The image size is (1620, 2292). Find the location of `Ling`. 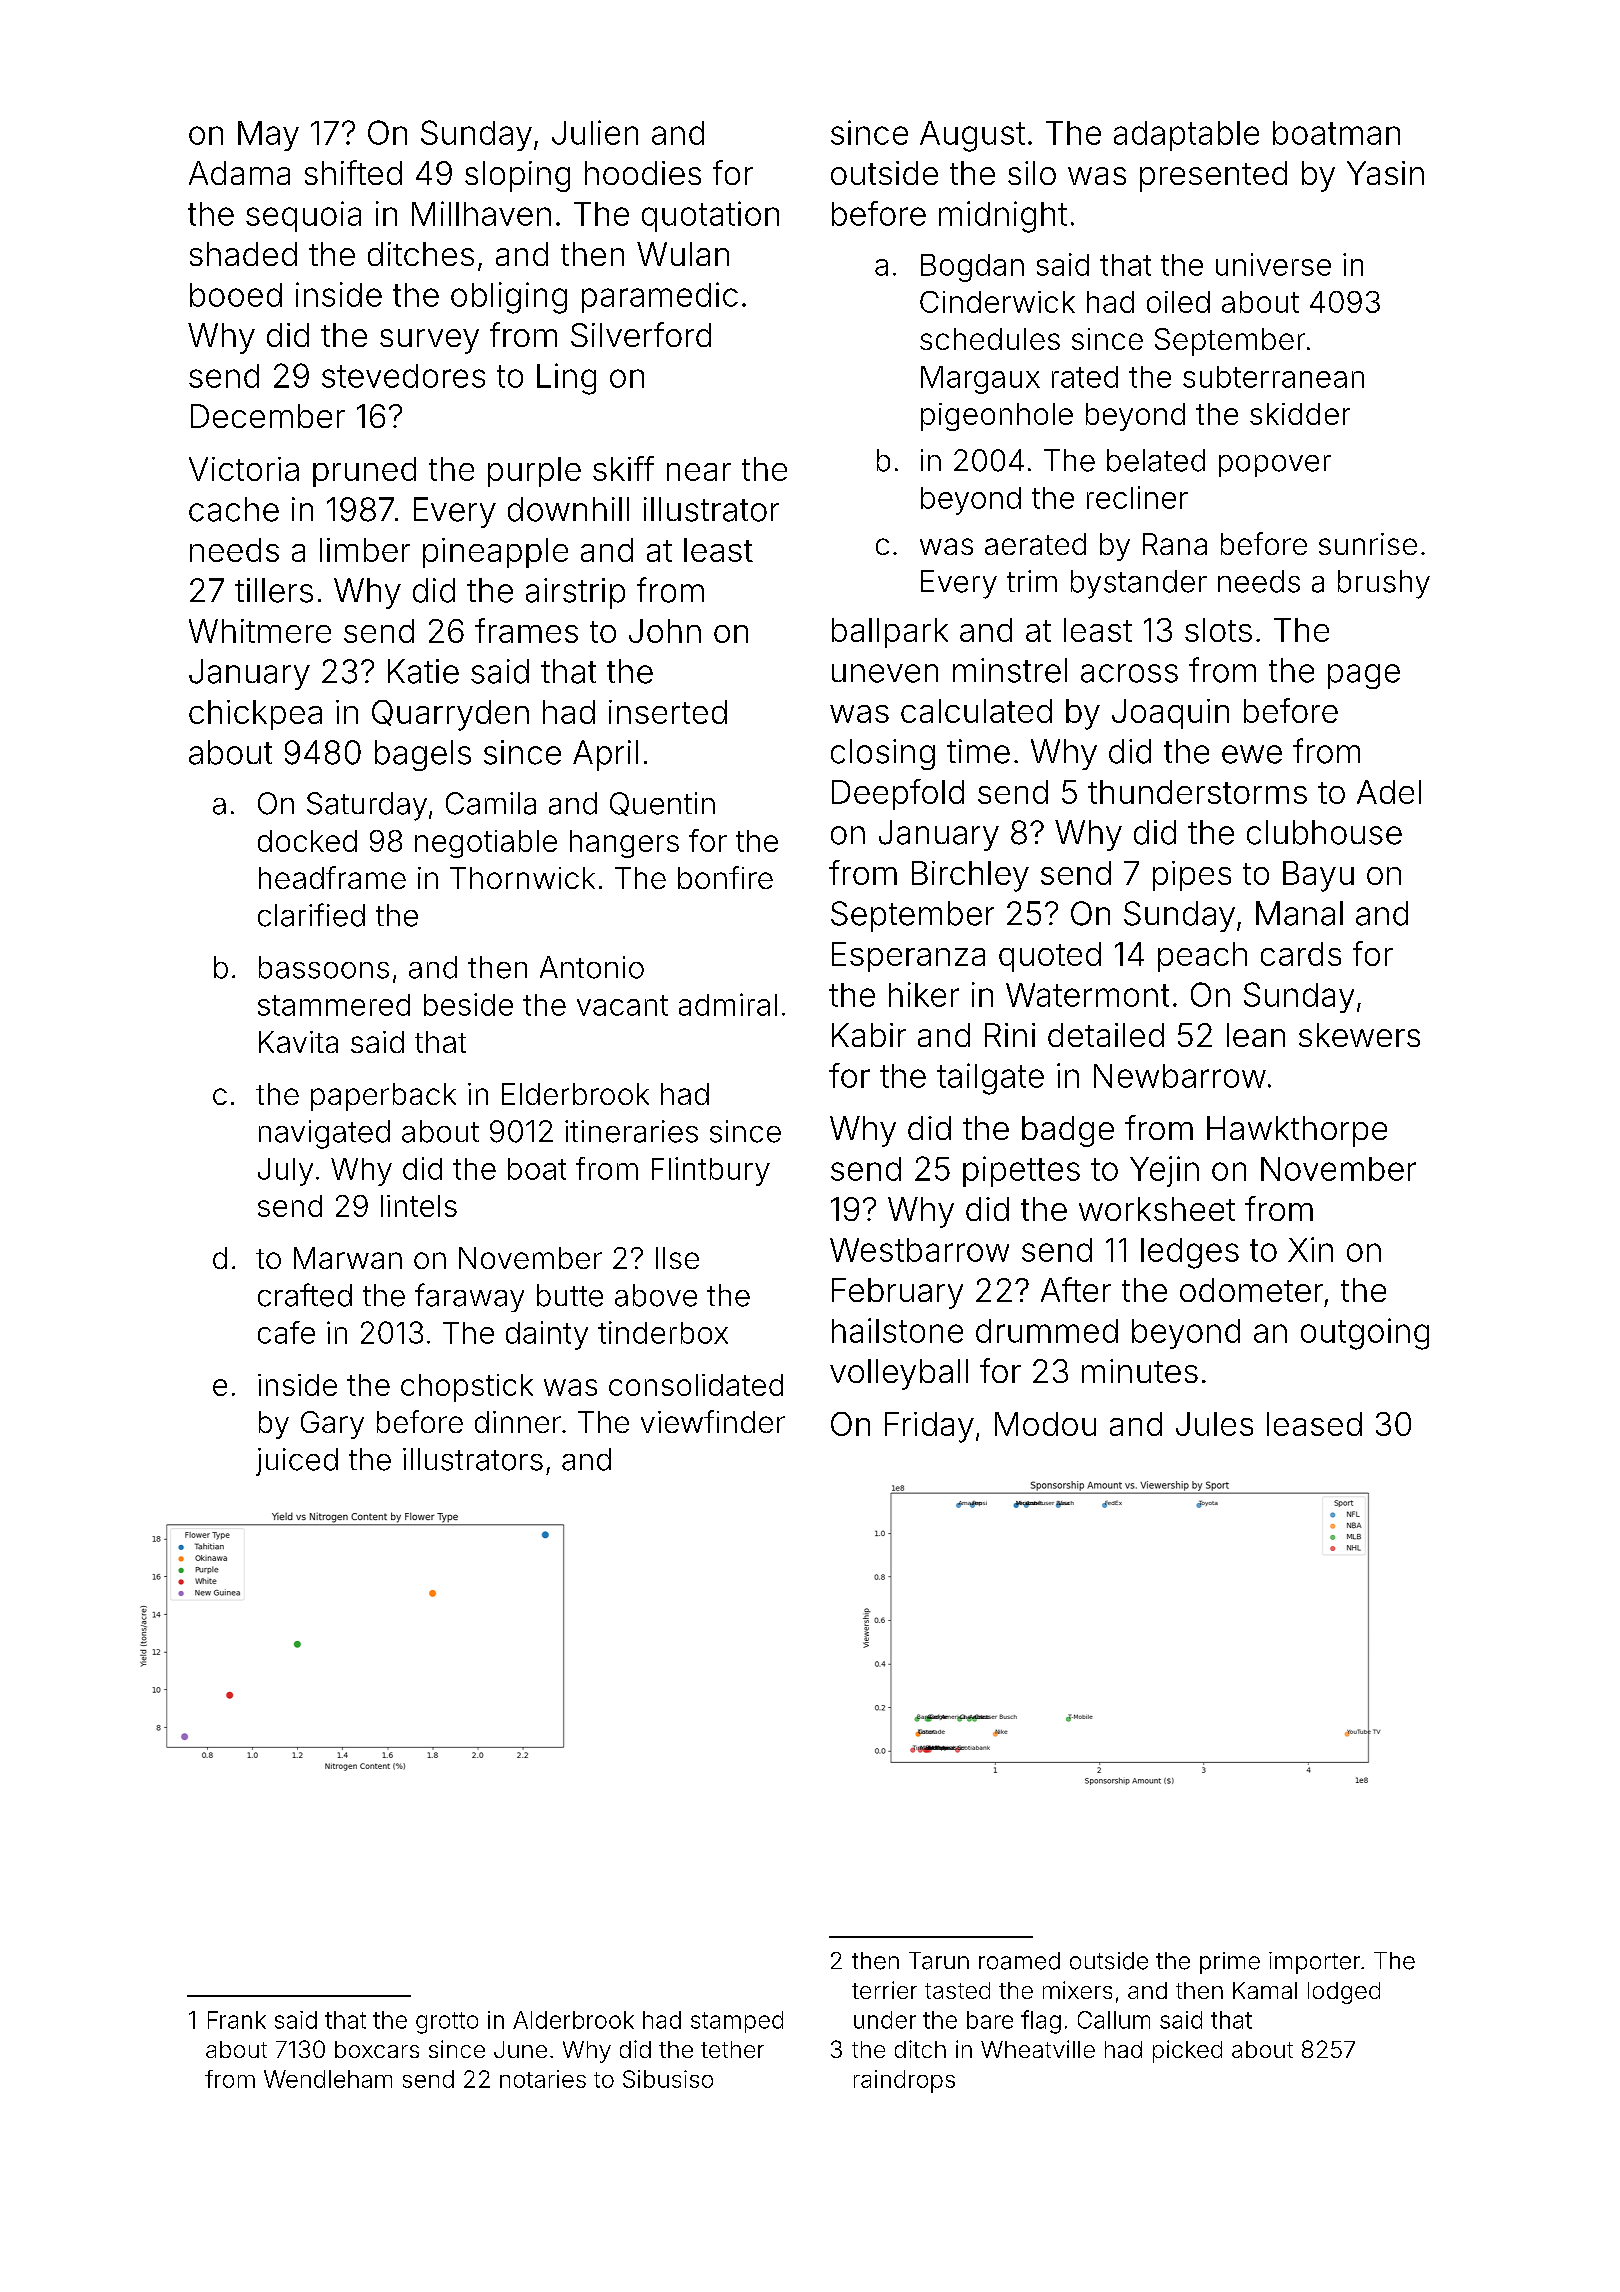

Ling is located at coordinates (566, 379).
